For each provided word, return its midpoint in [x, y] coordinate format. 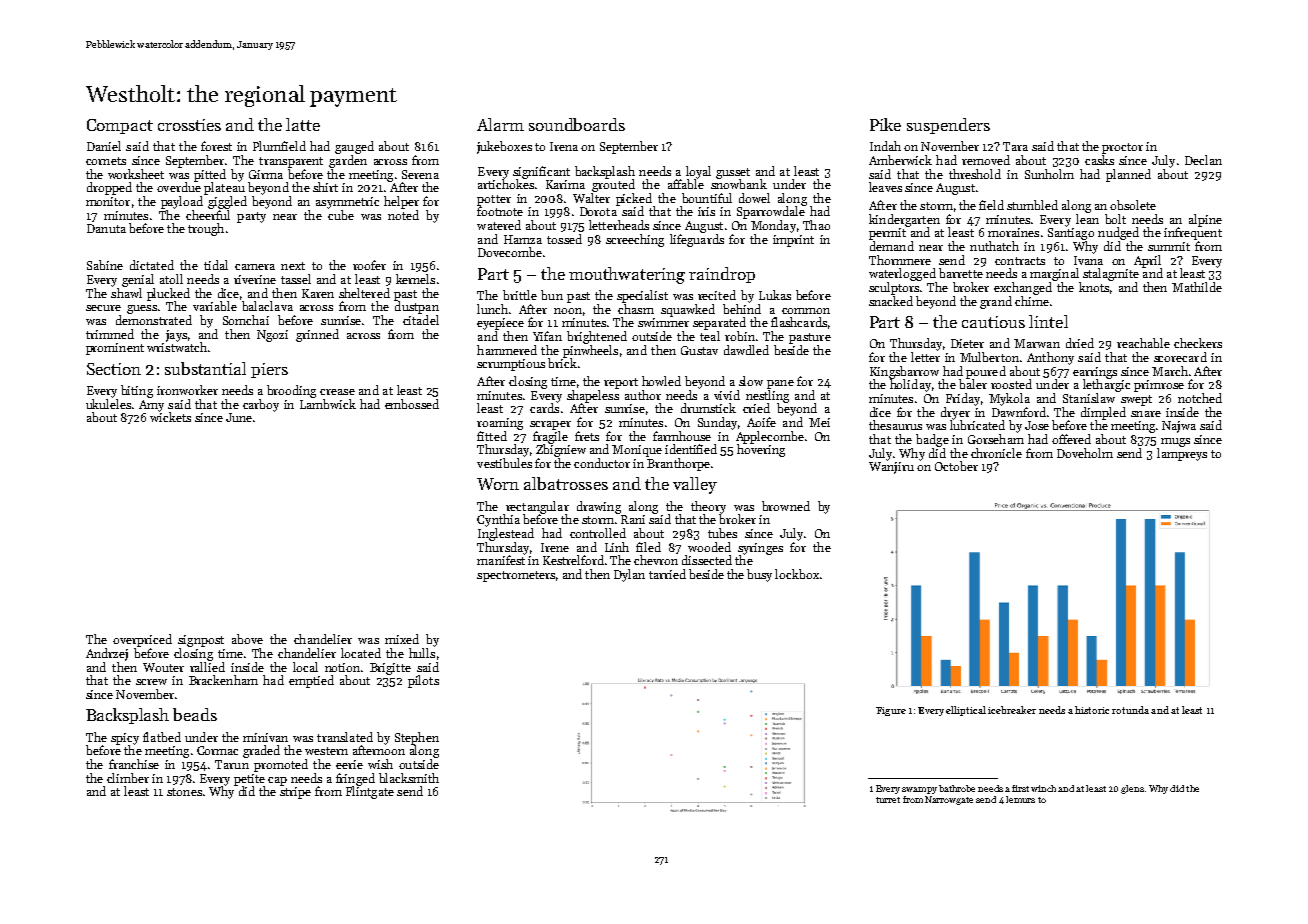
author [643, 395]
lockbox [797, 574]
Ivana [1088, 260]
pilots [423, 681]
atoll [171, 279]
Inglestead [506, 534]
